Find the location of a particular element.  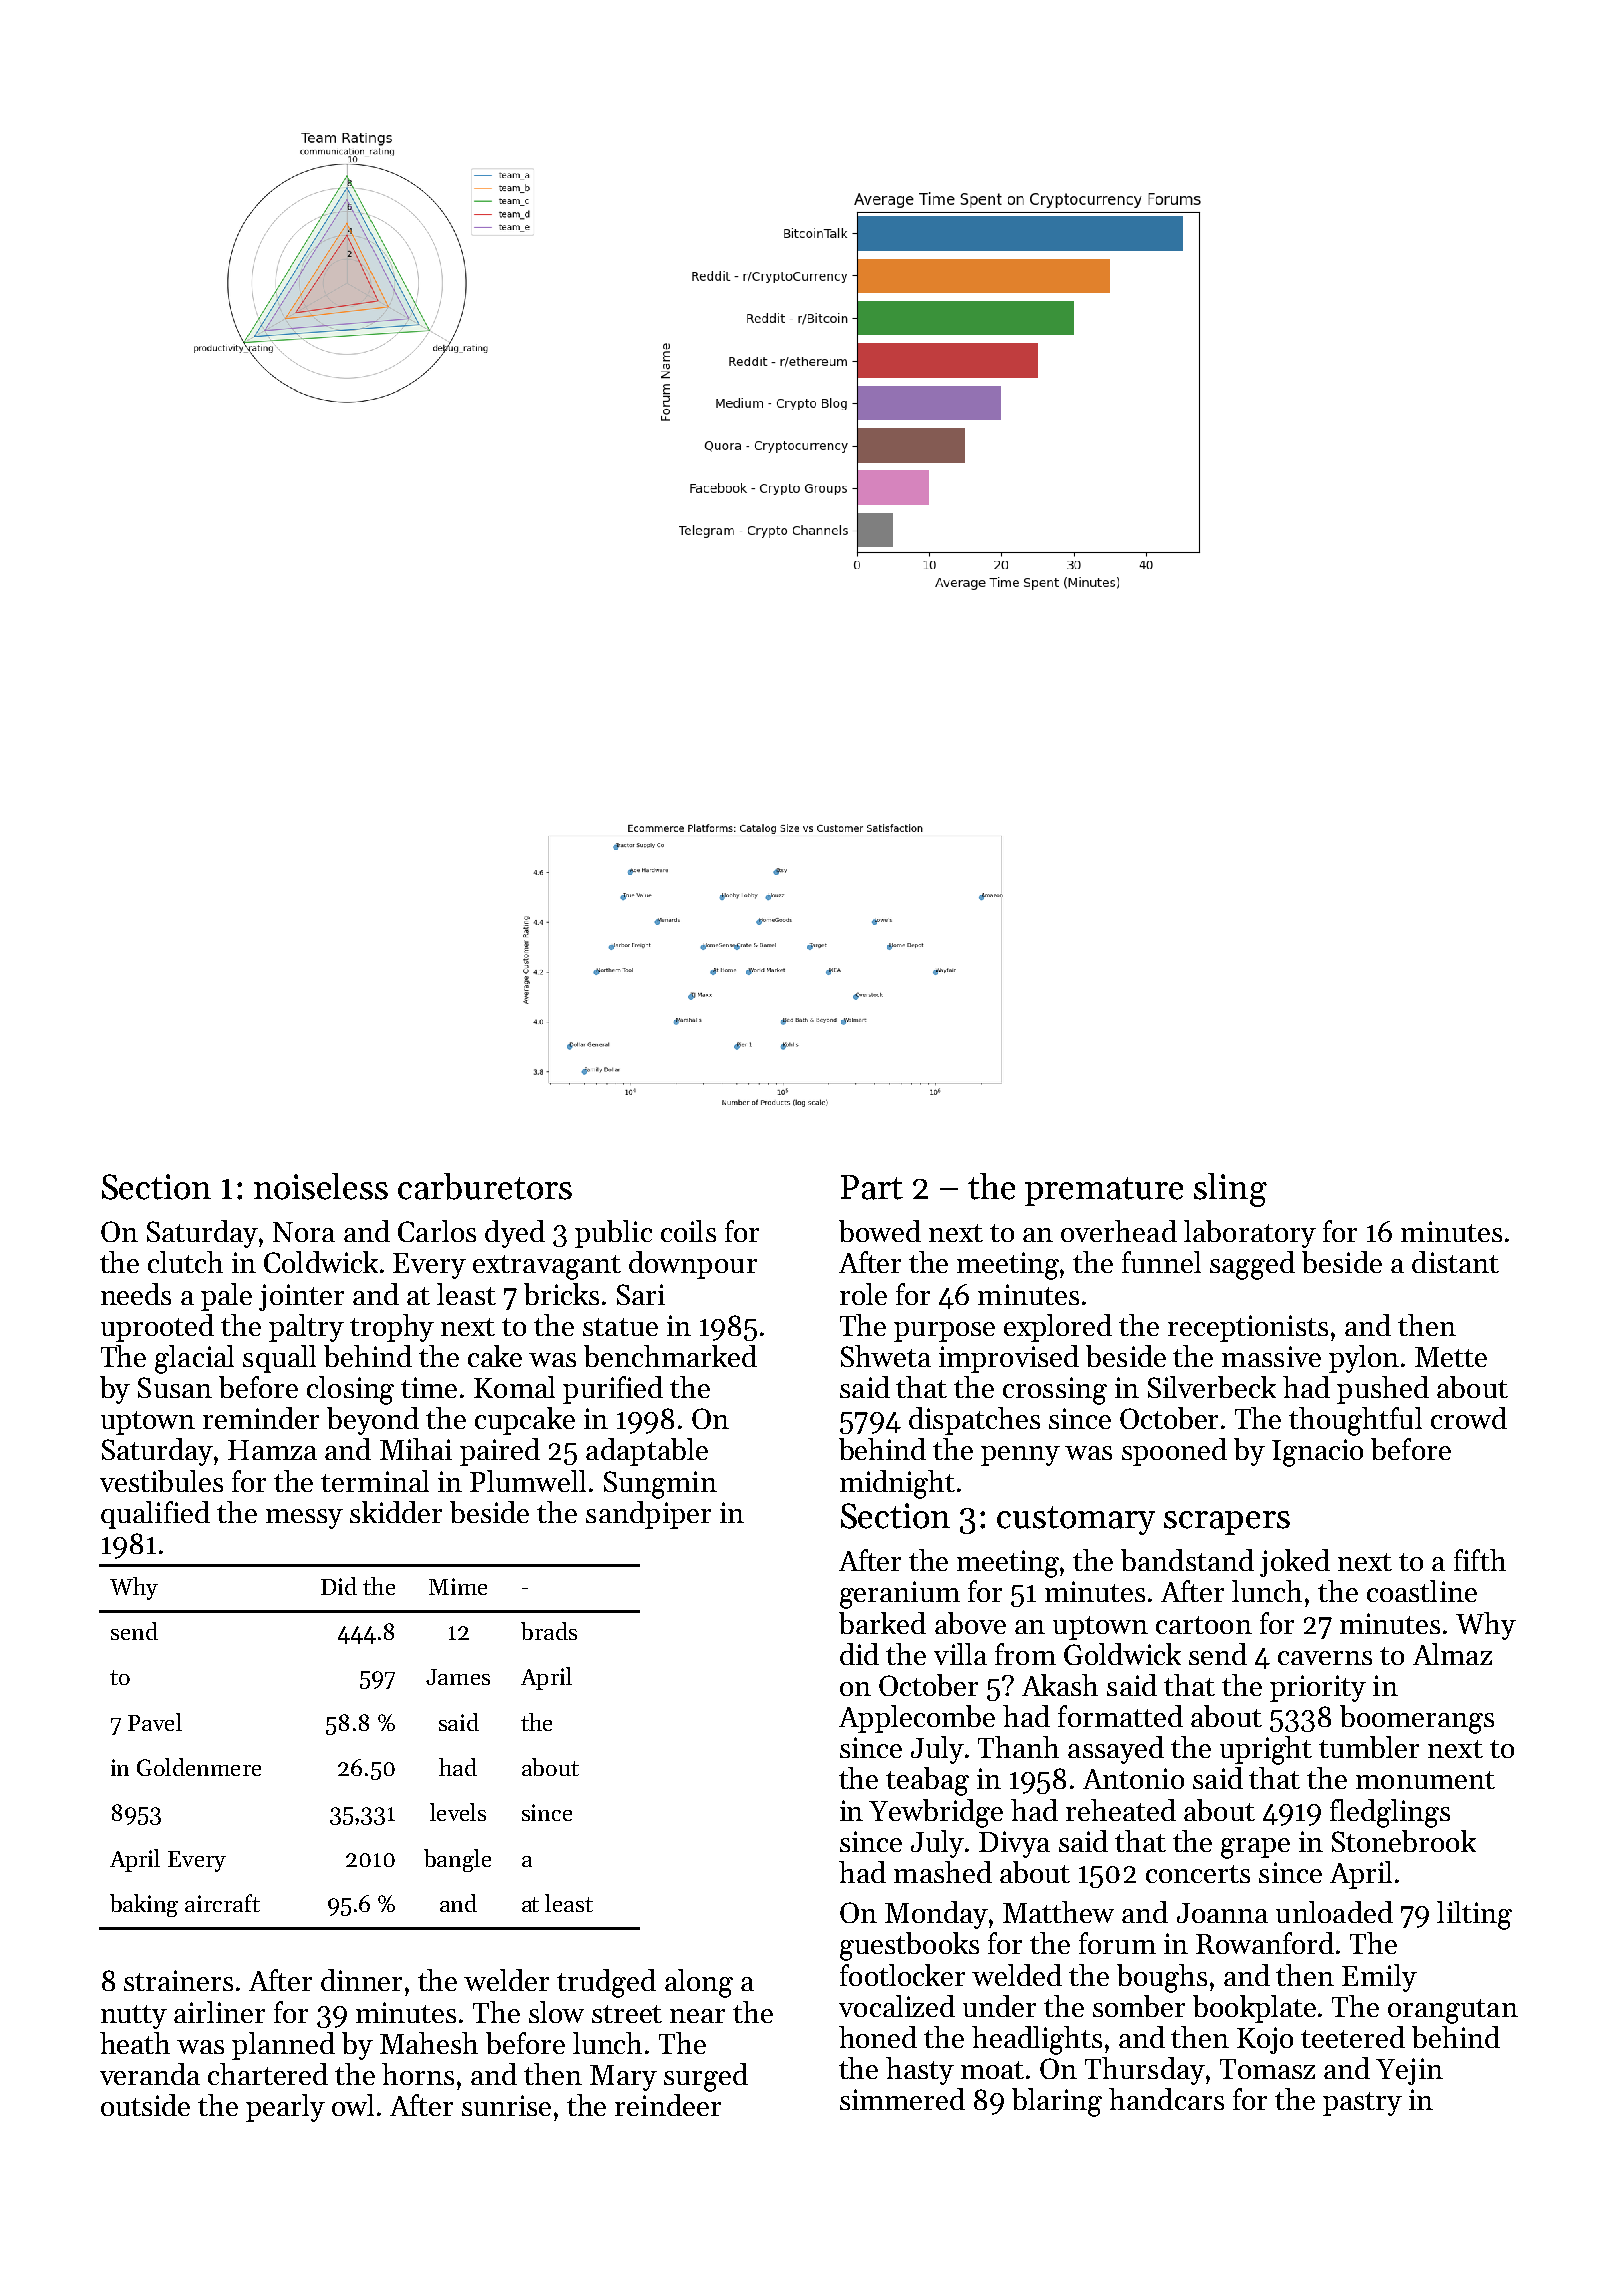

barked is located at coordinates (882, 1623).
